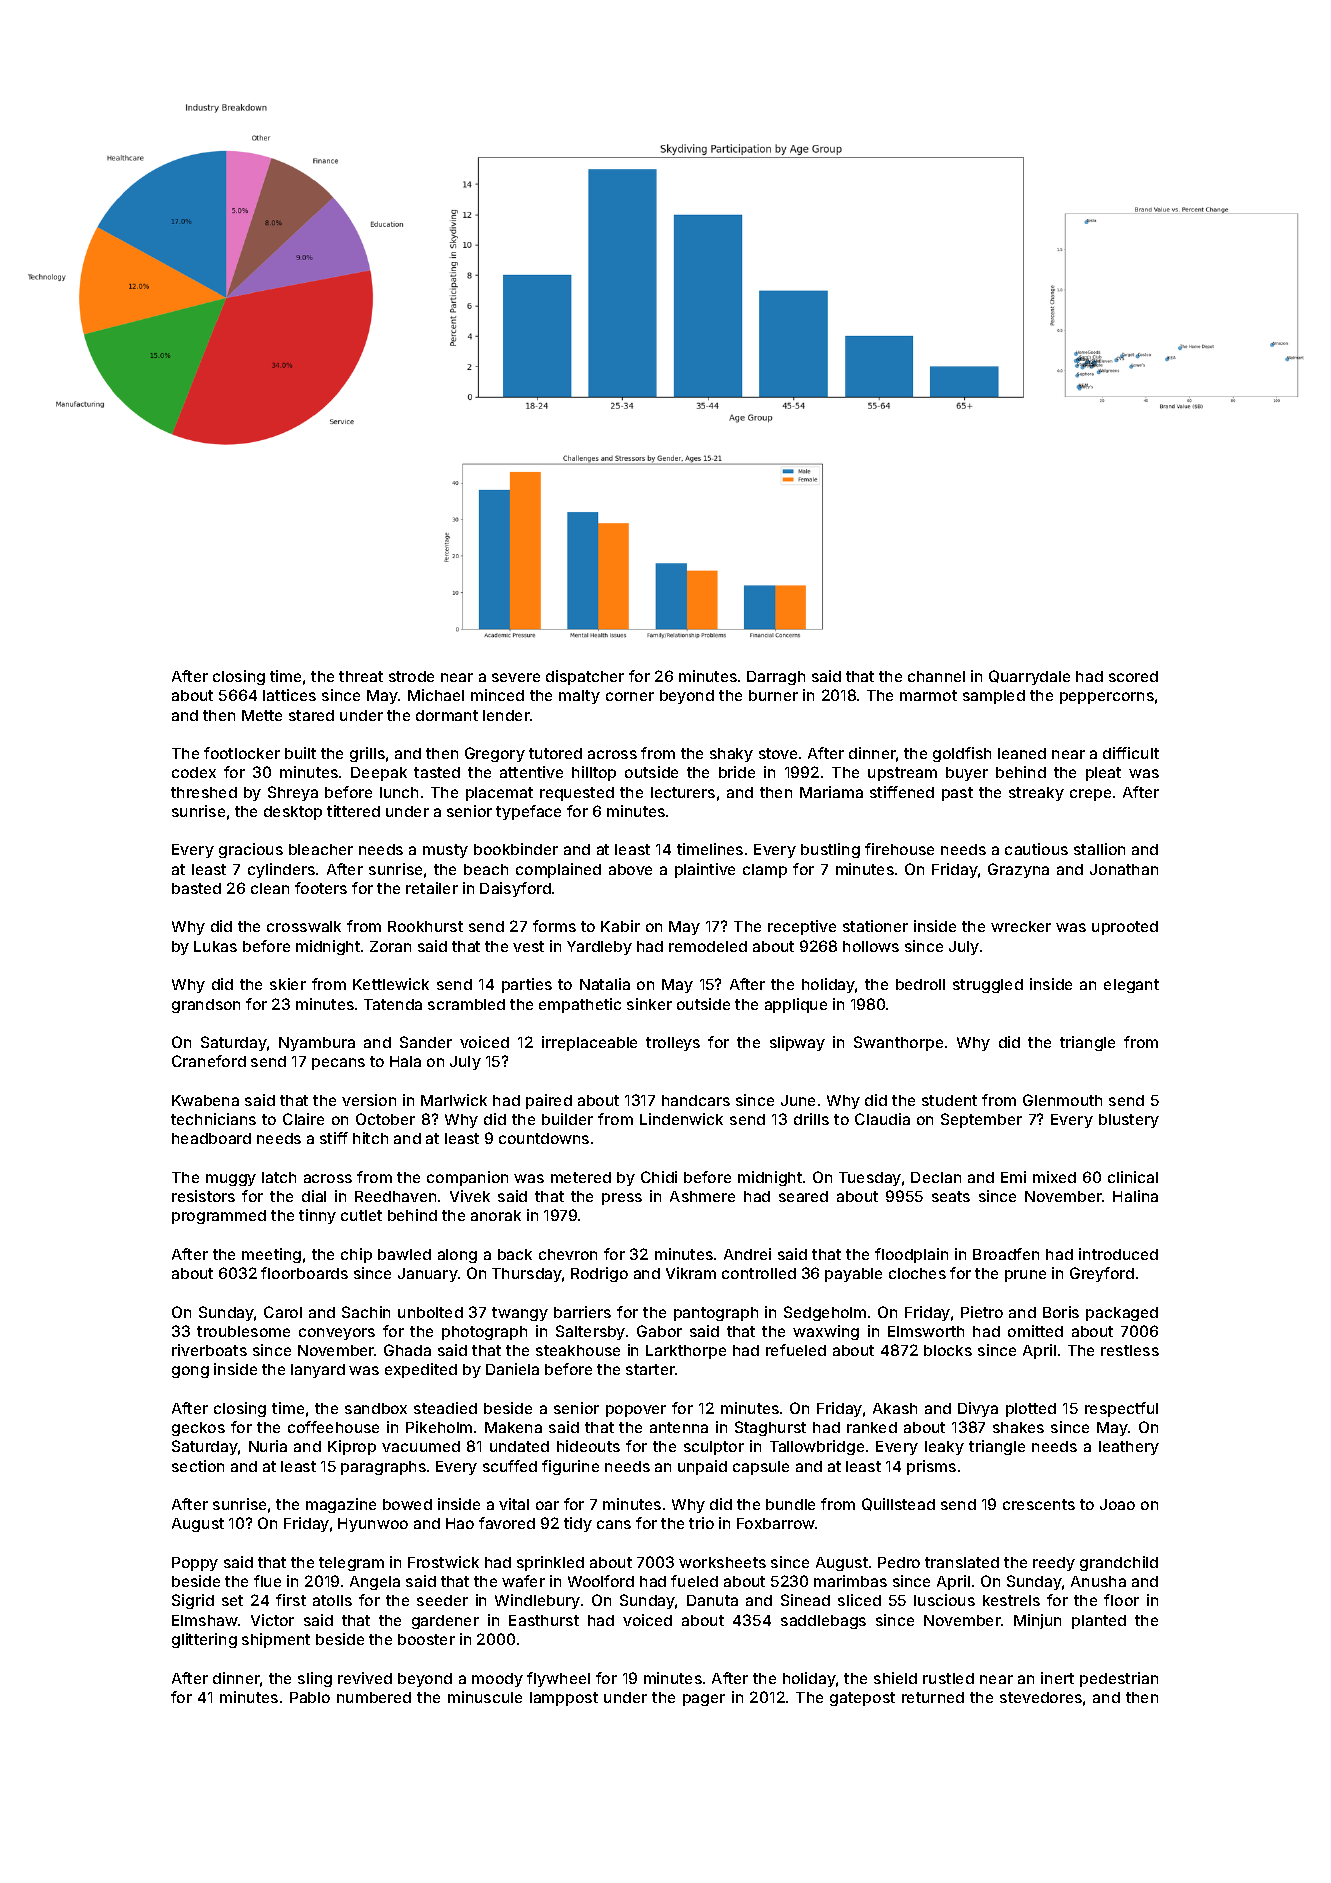 Image resolution: width=1331 pixels, height=1883 pixels. I want to click on wrecker, so click(1021, 926).
